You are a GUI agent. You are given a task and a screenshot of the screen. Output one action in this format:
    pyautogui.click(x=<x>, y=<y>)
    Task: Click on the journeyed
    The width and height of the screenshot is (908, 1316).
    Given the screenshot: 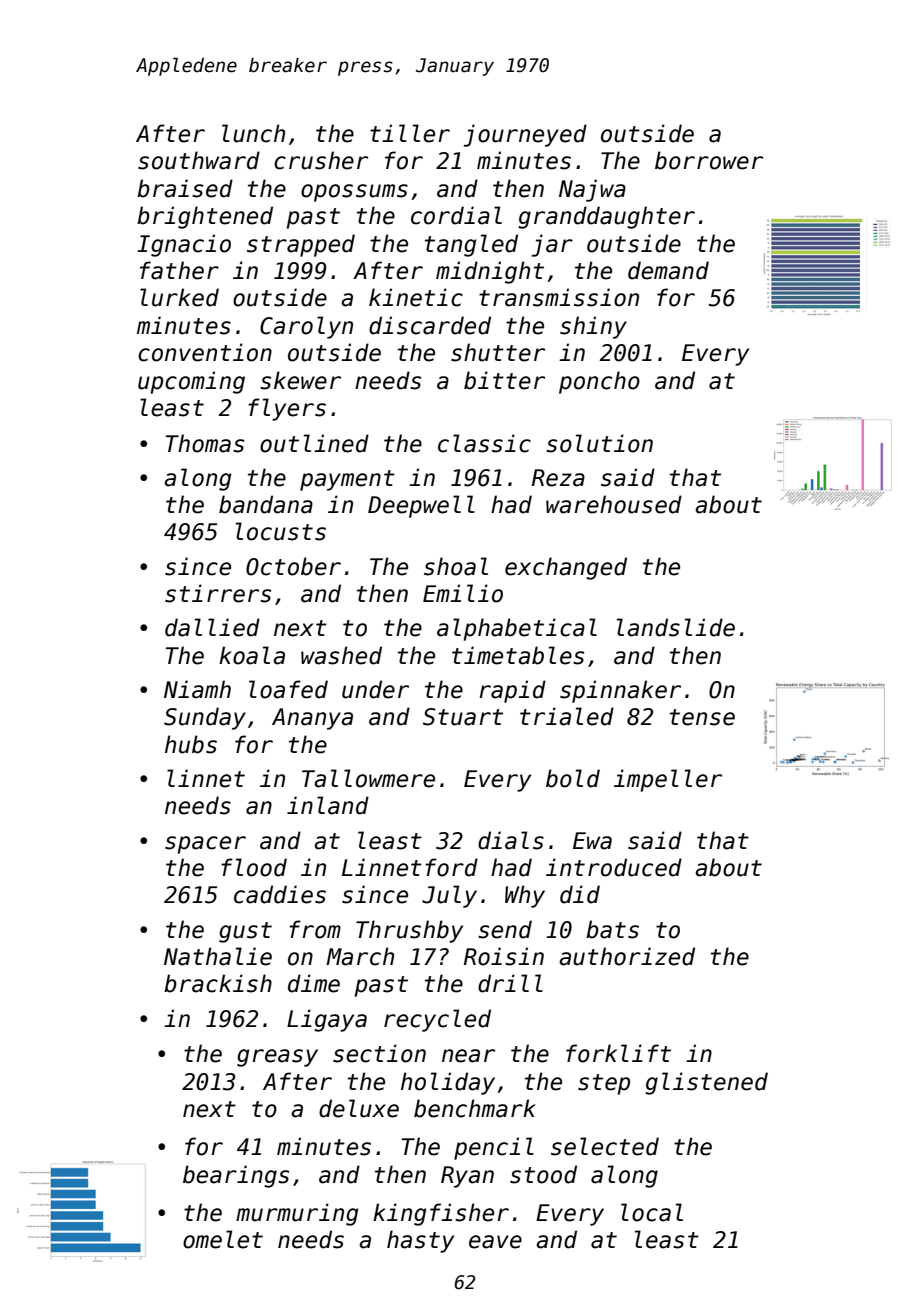 What is the action you would take?
    pyautogui.click(x=525, y=135)
